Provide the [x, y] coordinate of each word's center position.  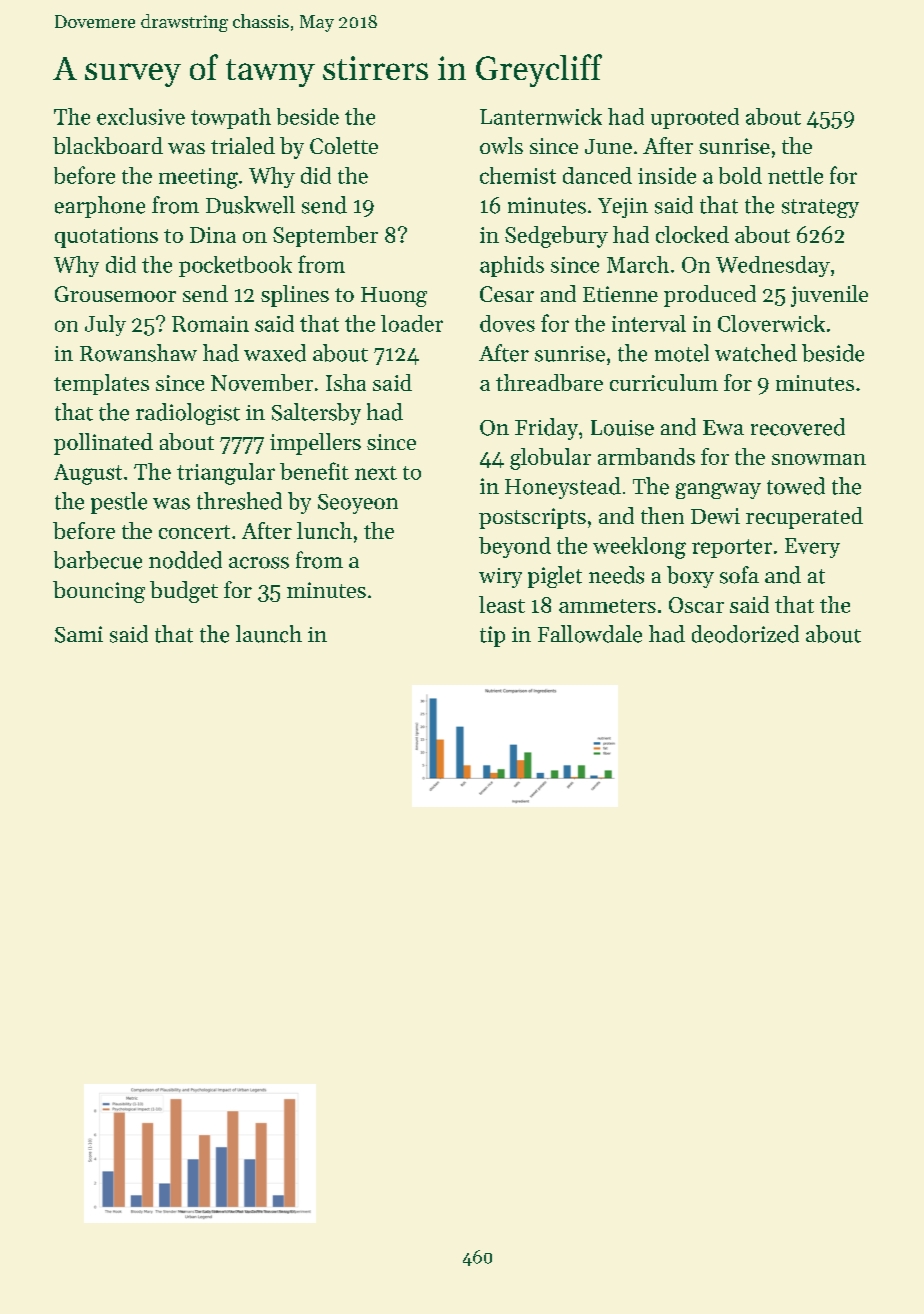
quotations [106, 237]
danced [597, 175]
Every [812, 548]
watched [756, 353]
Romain [210, 324]
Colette [344, 145]
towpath [231, 118]
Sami [79, 634]
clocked [692, 234]
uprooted [695, 118]
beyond [515, 547]
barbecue [98, 560]
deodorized [745, 634]
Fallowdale [590, 634]
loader [412, 323]
